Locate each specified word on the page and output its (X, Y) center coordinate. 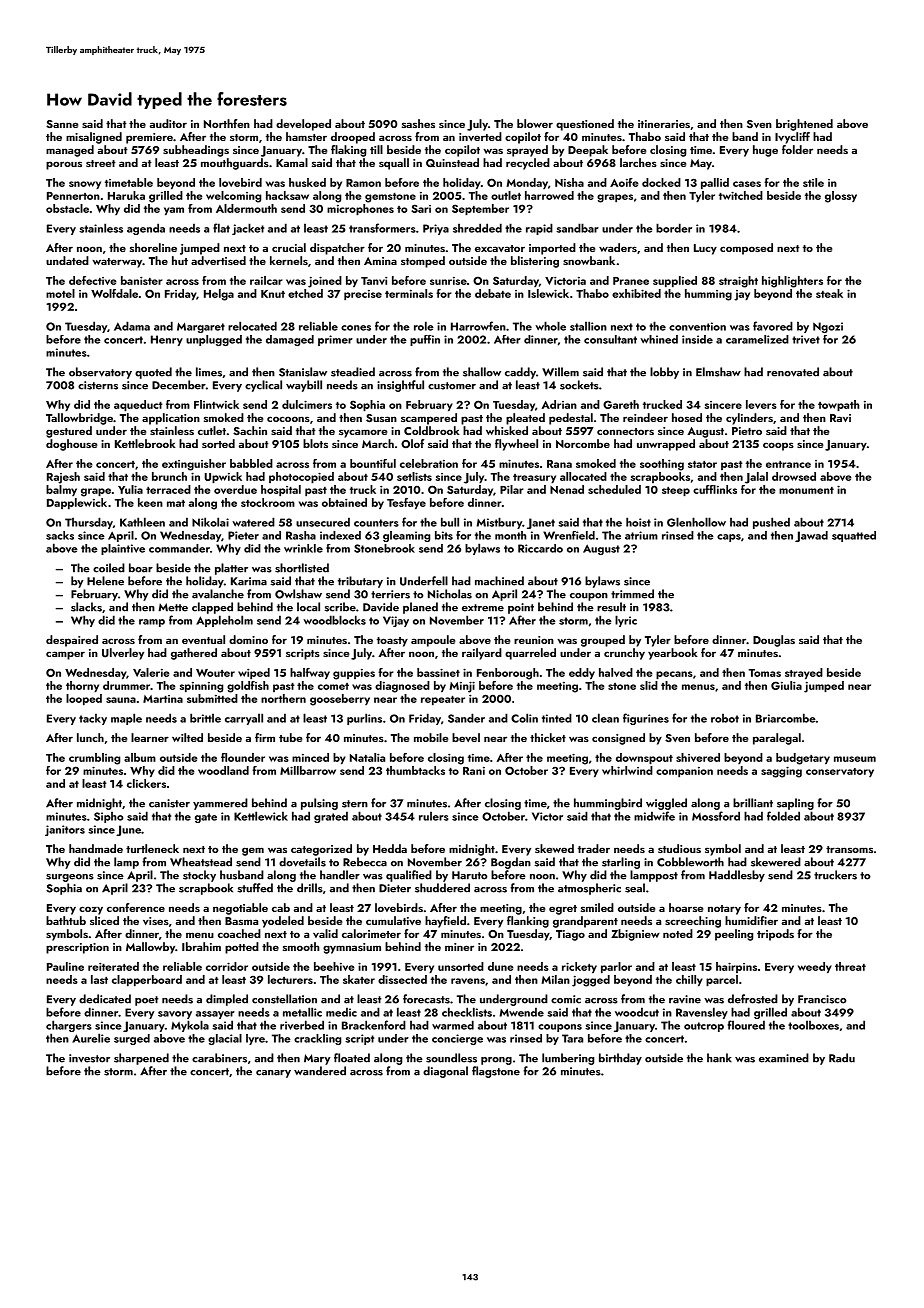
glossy (841, 197)
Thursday (89, 523)
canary (273, 1074)
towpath (838, 405)
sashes (418, 123)
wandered (320, 1071)
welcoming (233, 197)
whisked (507, 430)
